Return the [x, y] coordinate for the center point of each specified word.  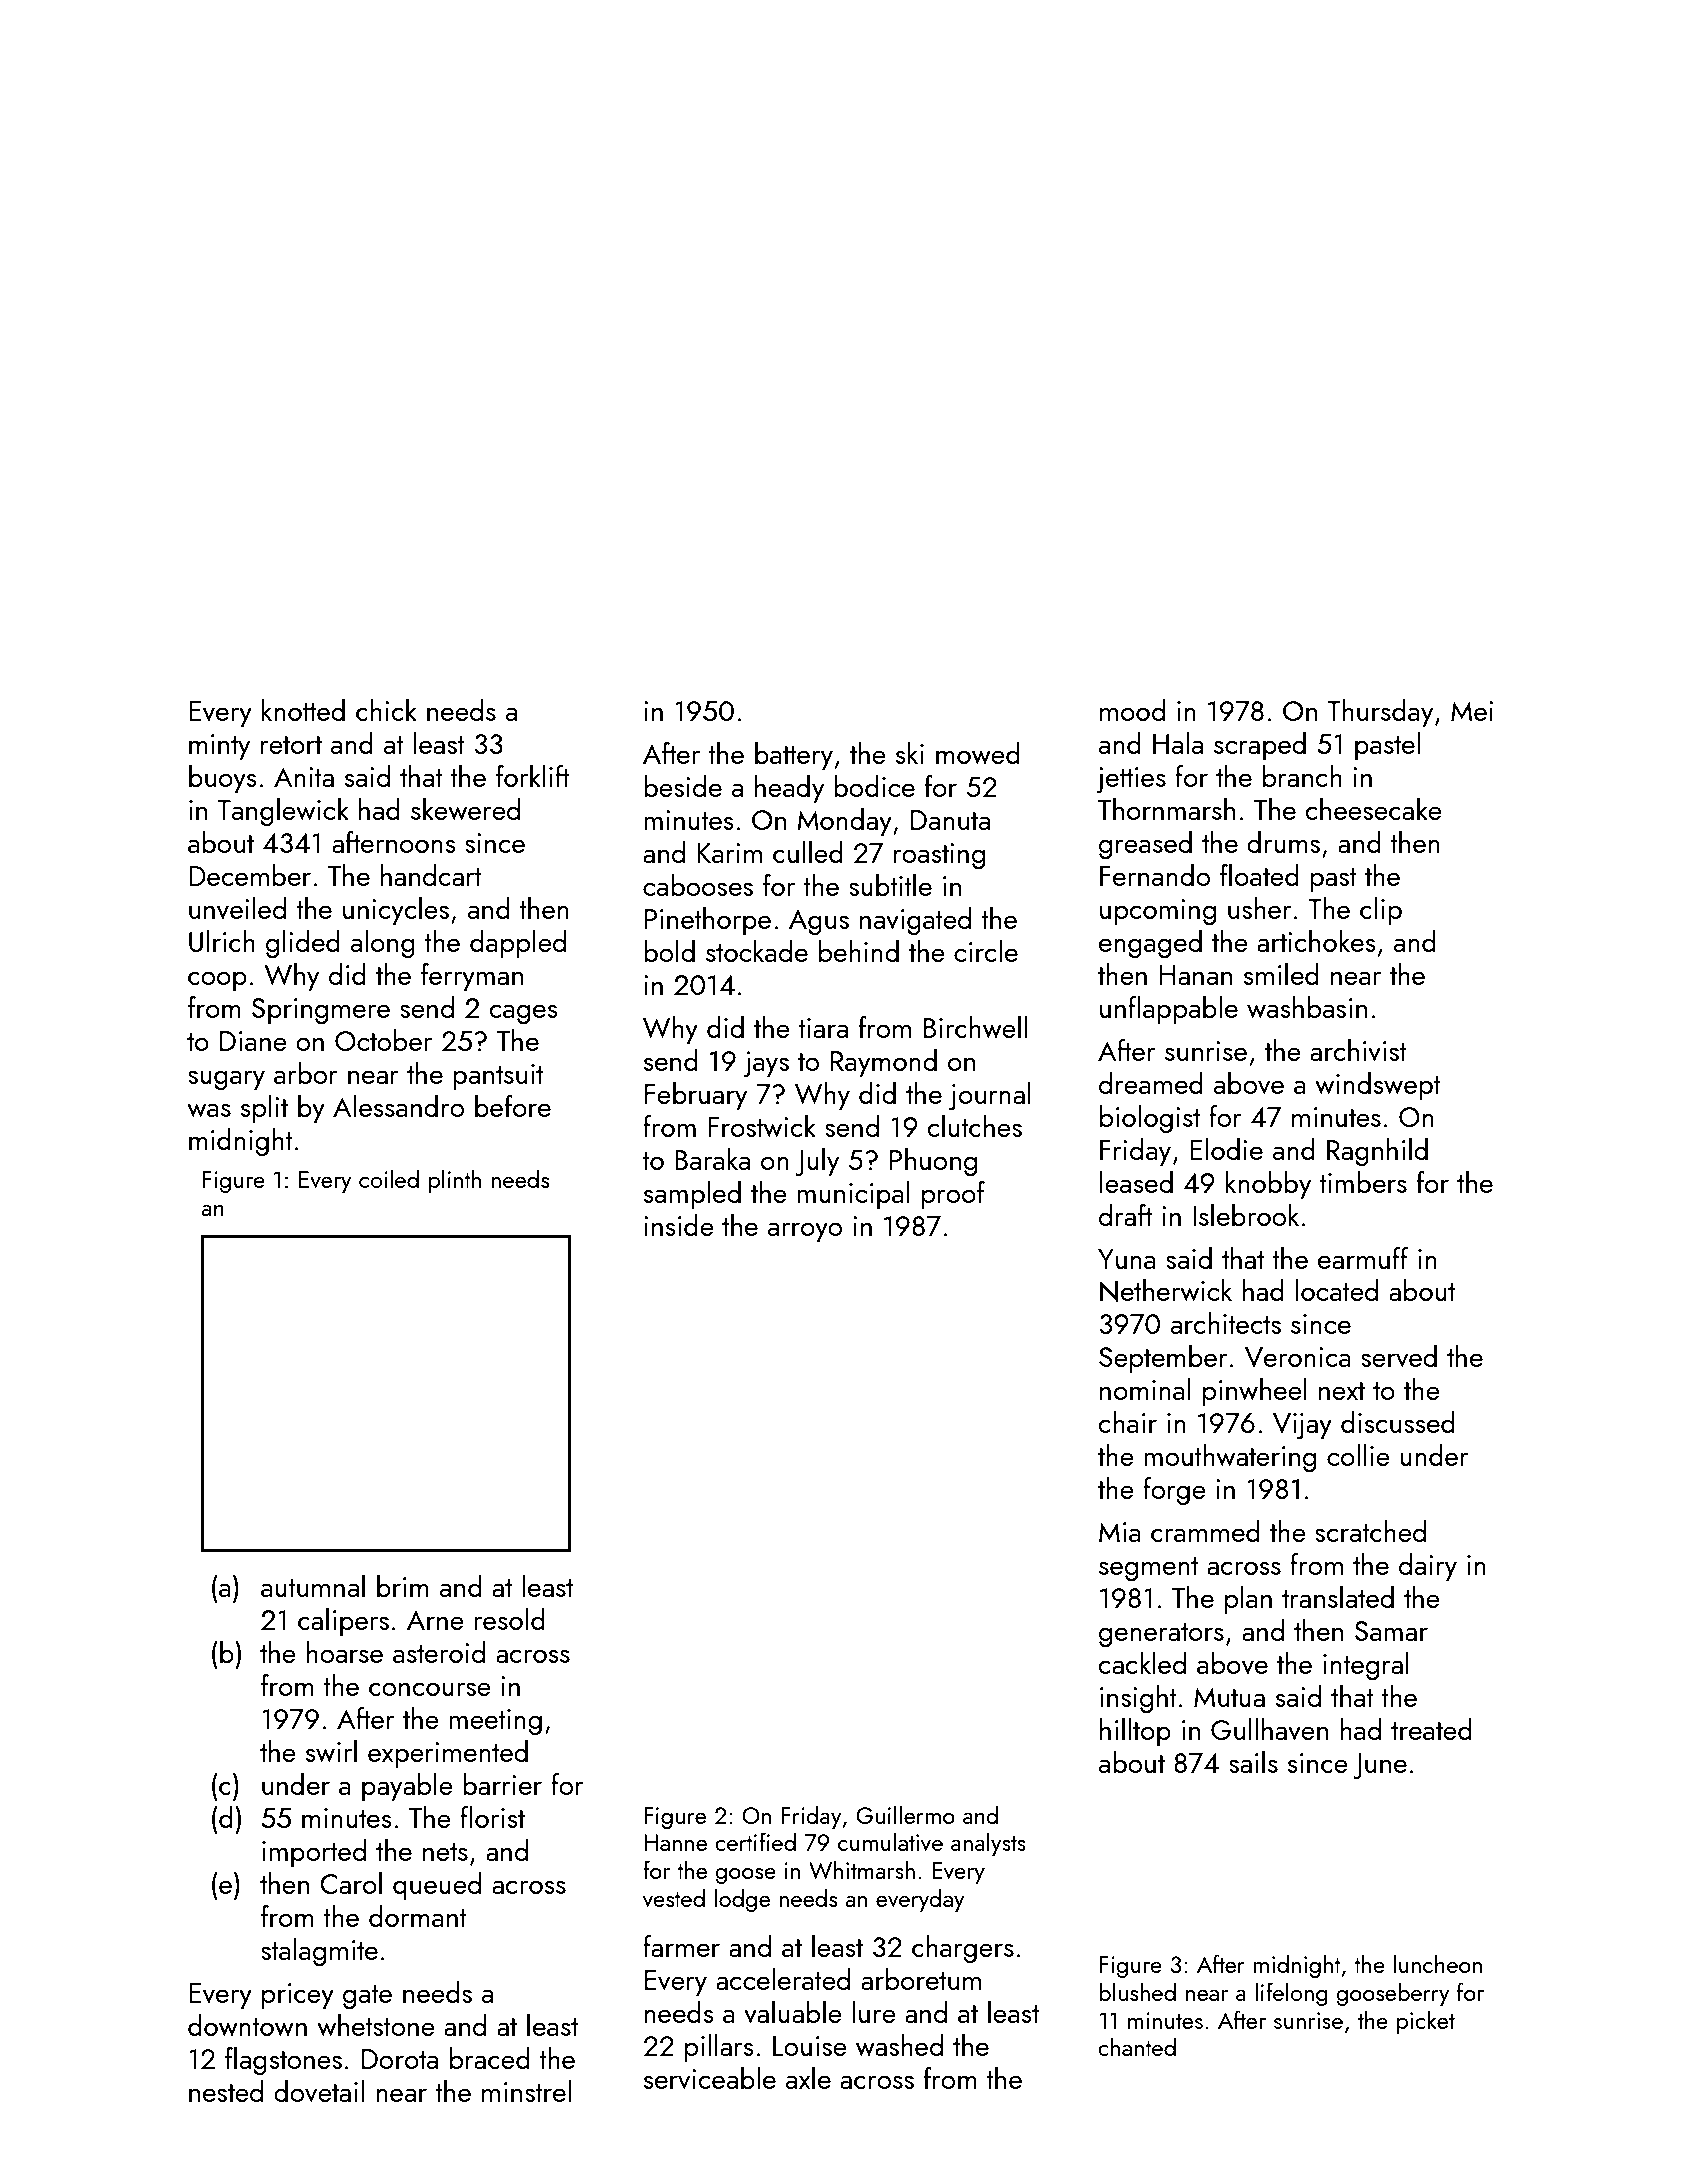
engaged [1150, 944]
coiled [389, 1178]
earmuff [1363, 1258]
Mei [1472, 711]
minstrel [526, 2091]
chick [386, 710]
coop [217, 981]
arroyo [805, 1232]
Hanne [675, 1842]
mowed [978, 753]
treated [1431, 1729]
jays [766, 1064]
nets [445, 1852]
